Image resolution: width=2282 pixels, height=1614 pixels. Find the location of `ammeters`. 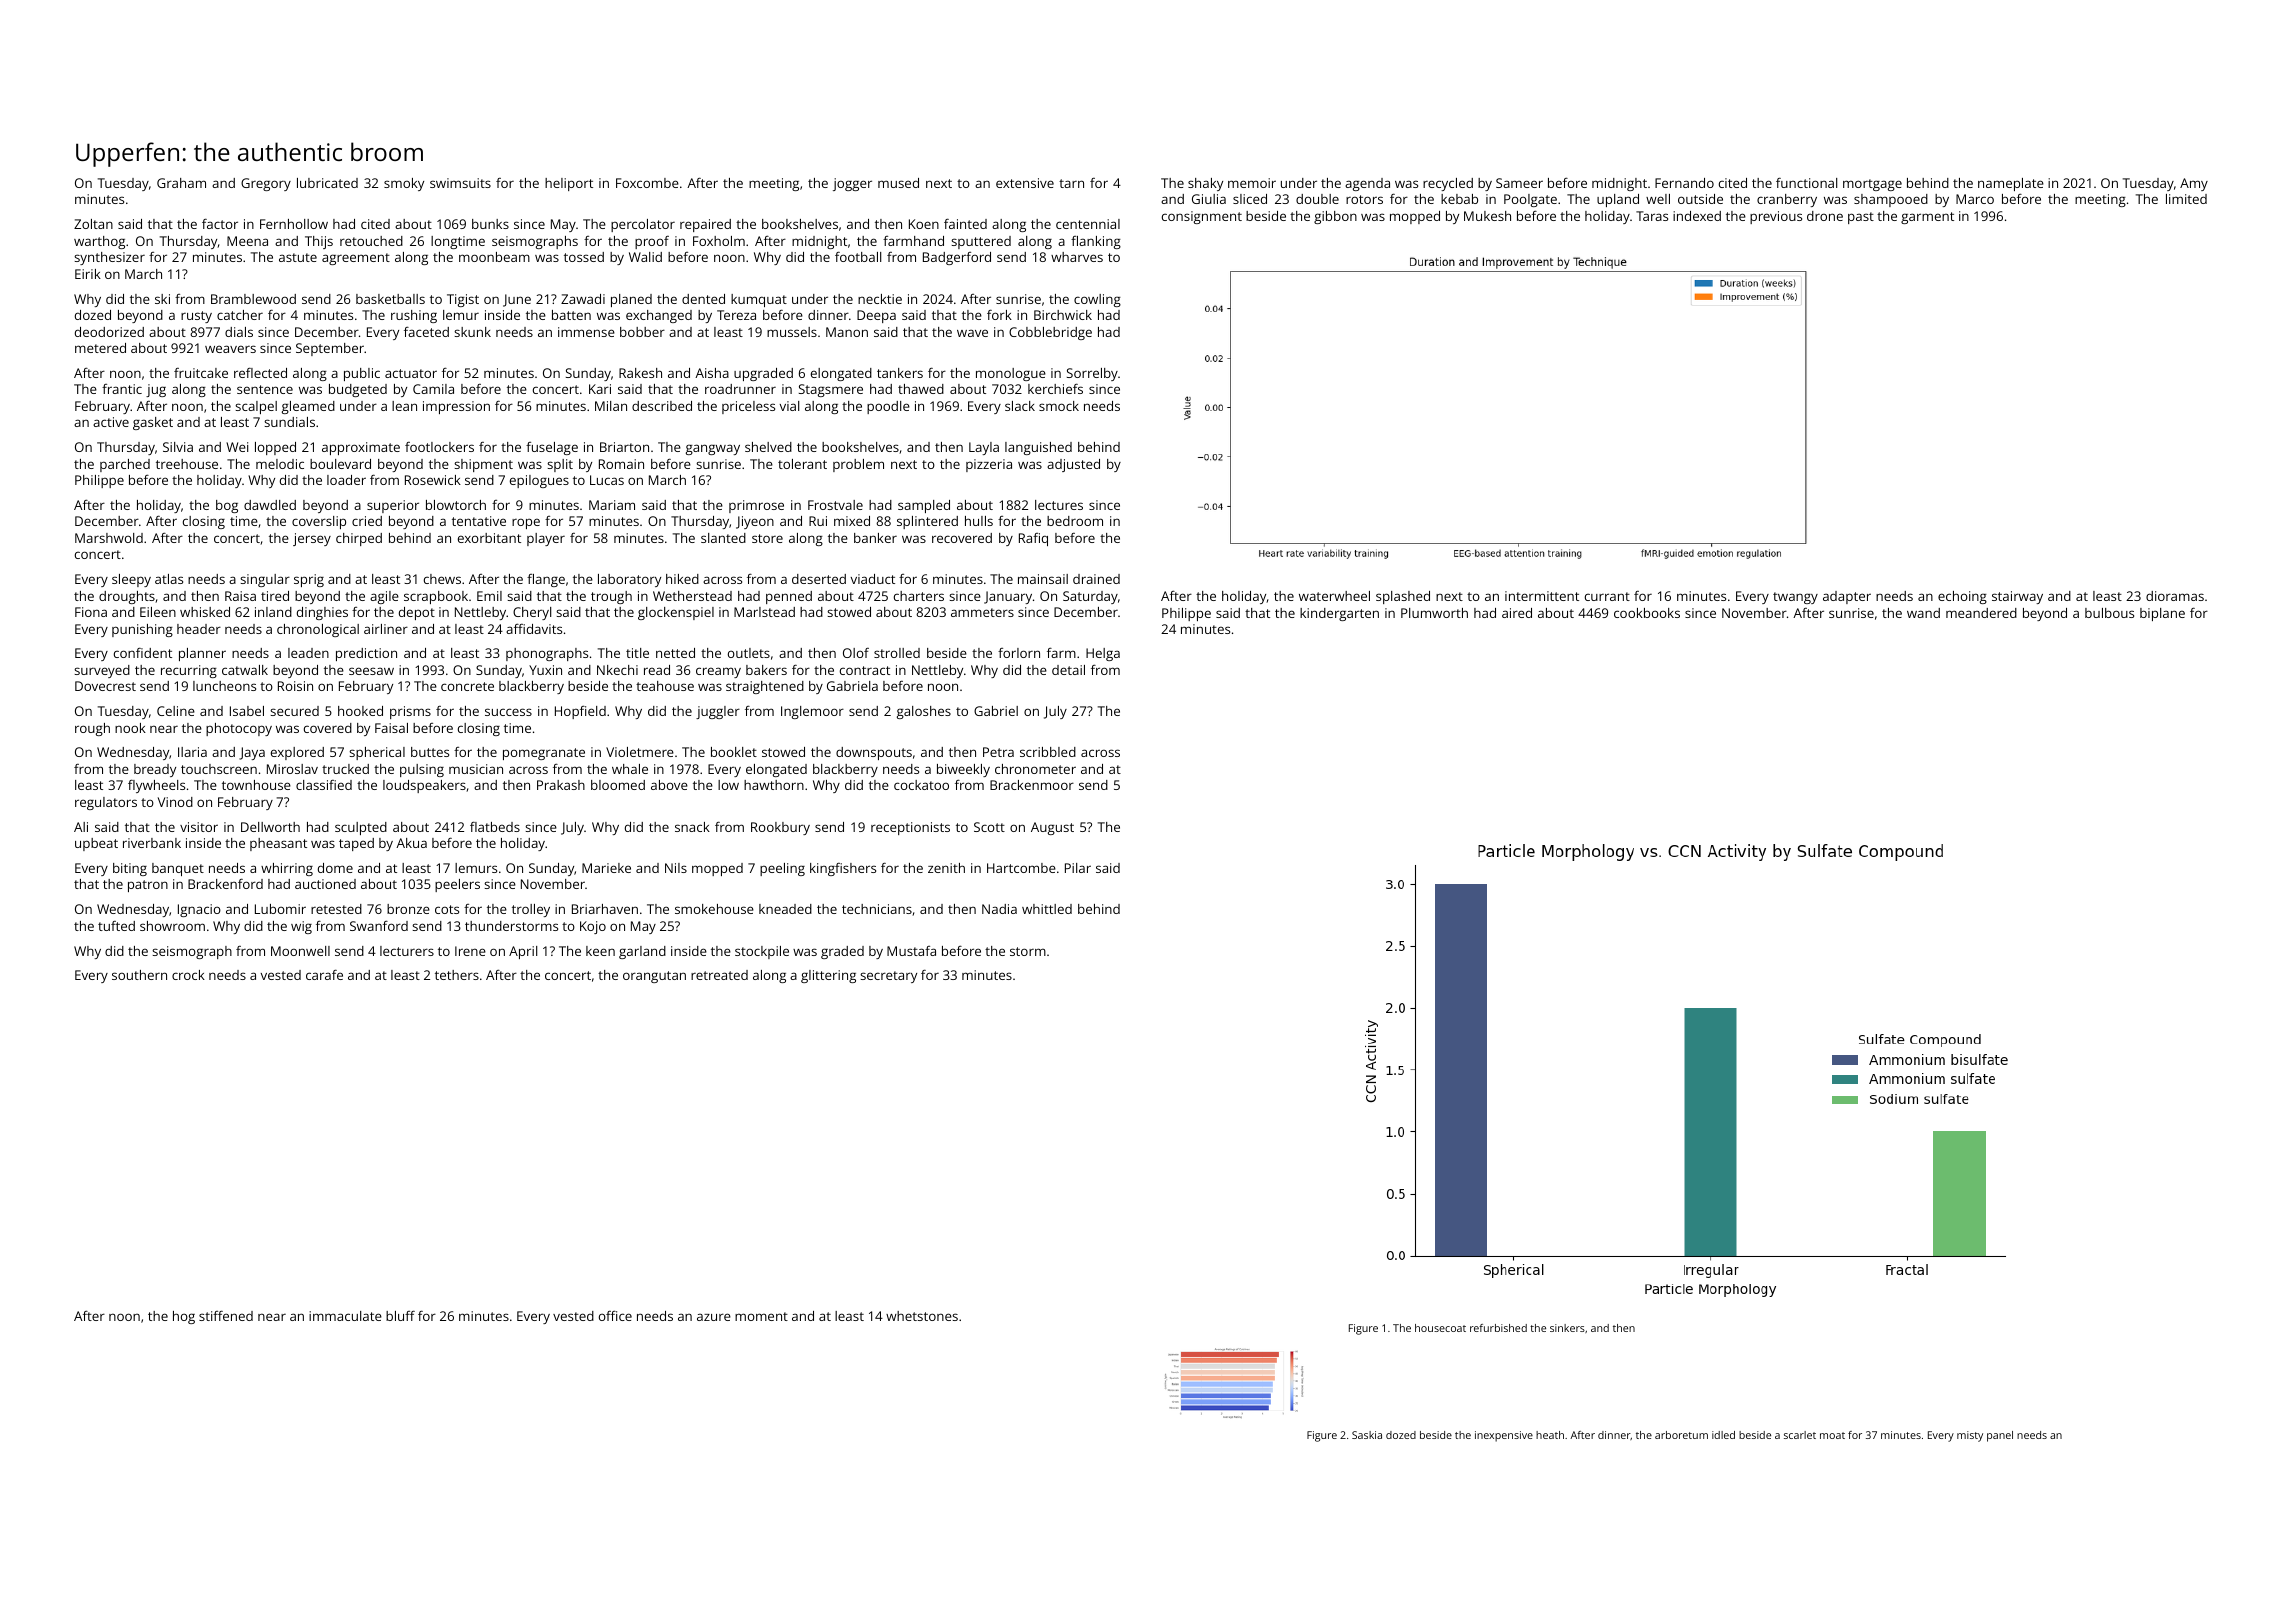

ammeters is located at coordinates (982, 612).
